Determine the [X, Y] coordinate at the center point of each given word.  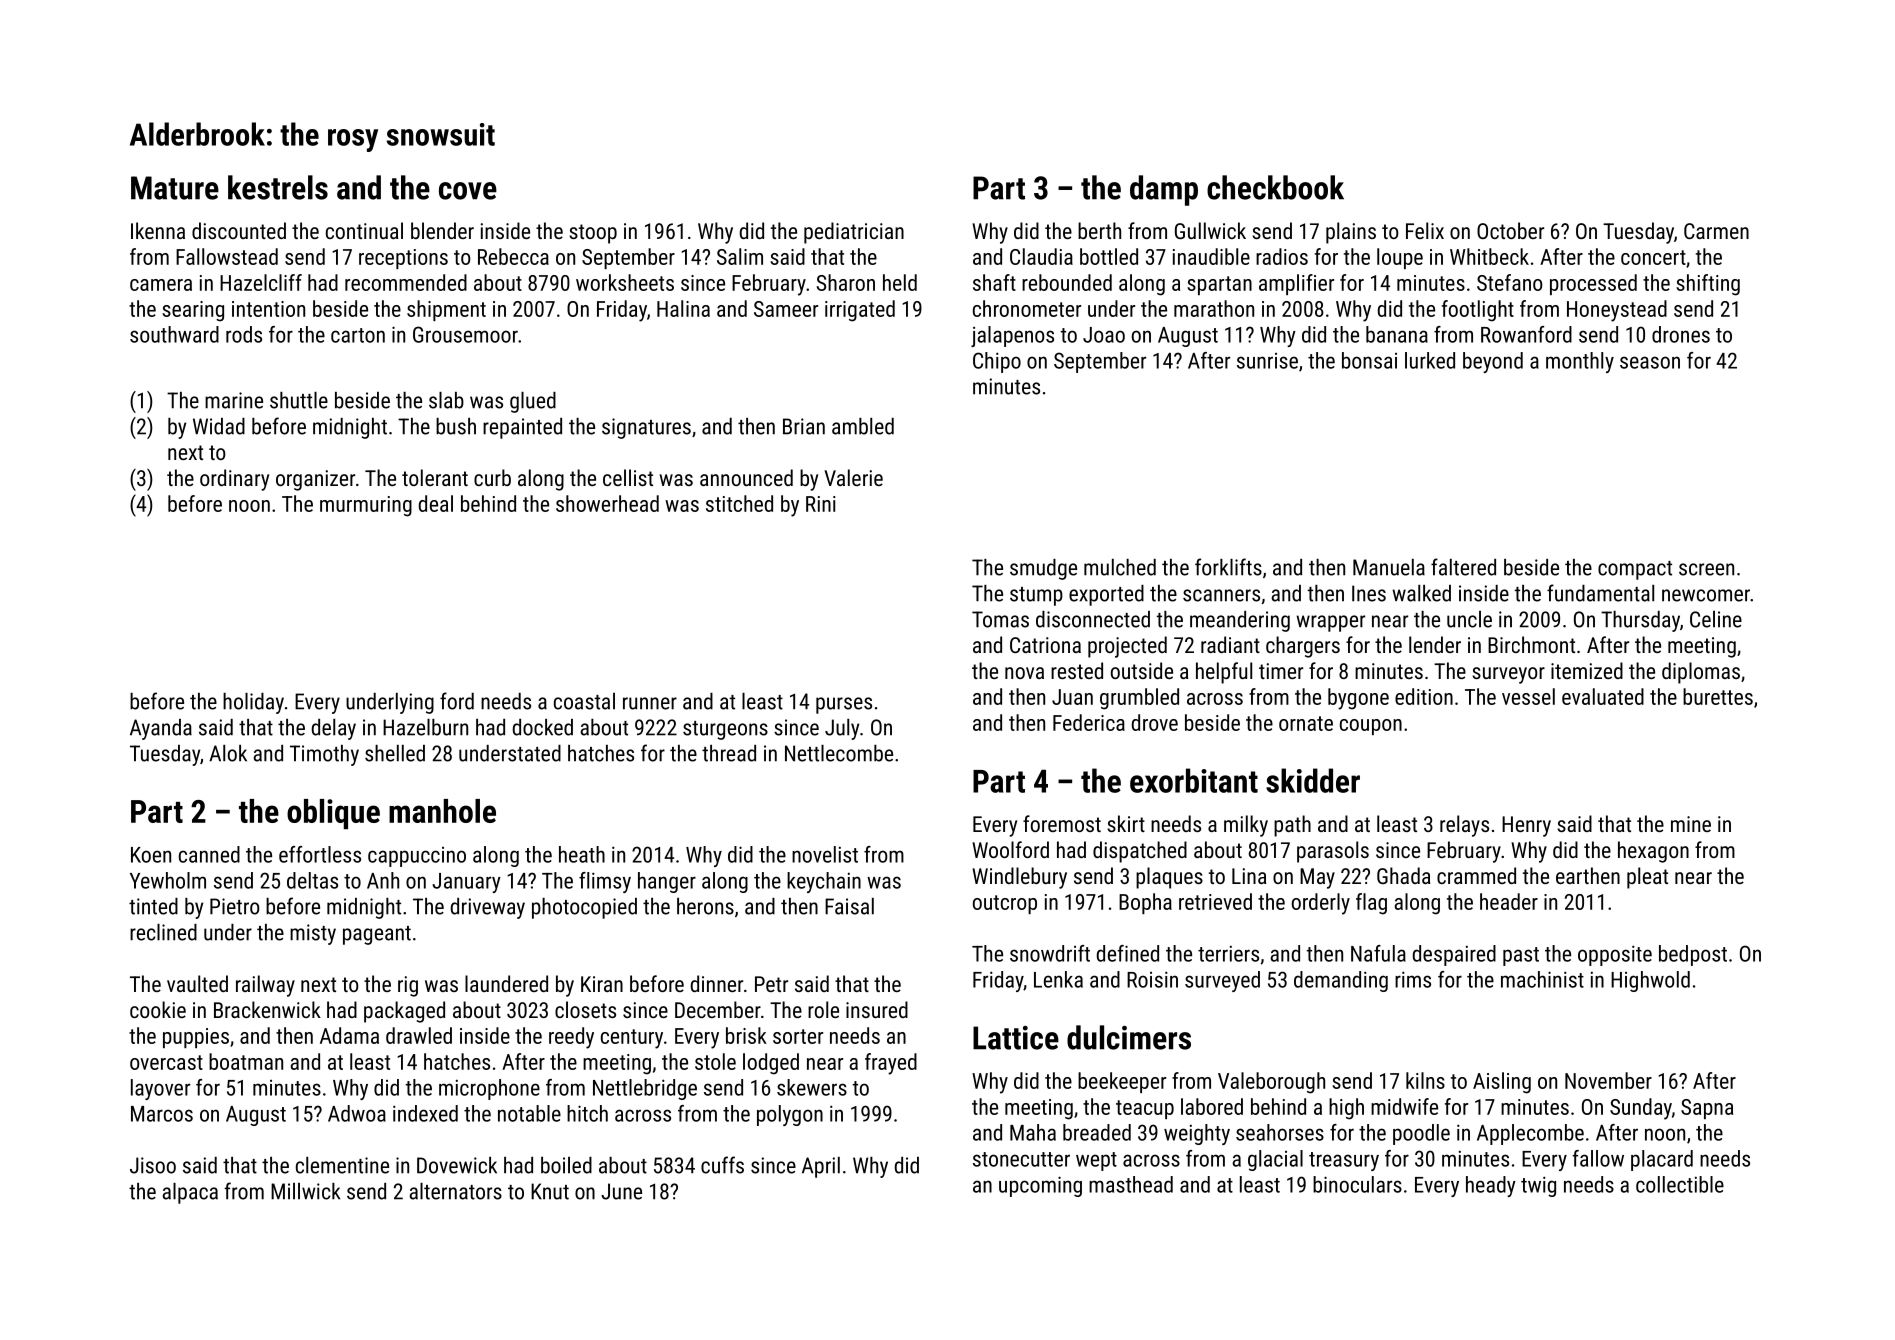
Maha [1033, 1132]
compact [1635, 570]
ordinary [234, 480]
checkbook [1275, 187]
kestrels [278, 187]
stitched [739, 503]
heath [582, 854]
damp [1164, 190]
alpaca [190, 1193]
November [1608, 1080]
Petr [771, 984]
